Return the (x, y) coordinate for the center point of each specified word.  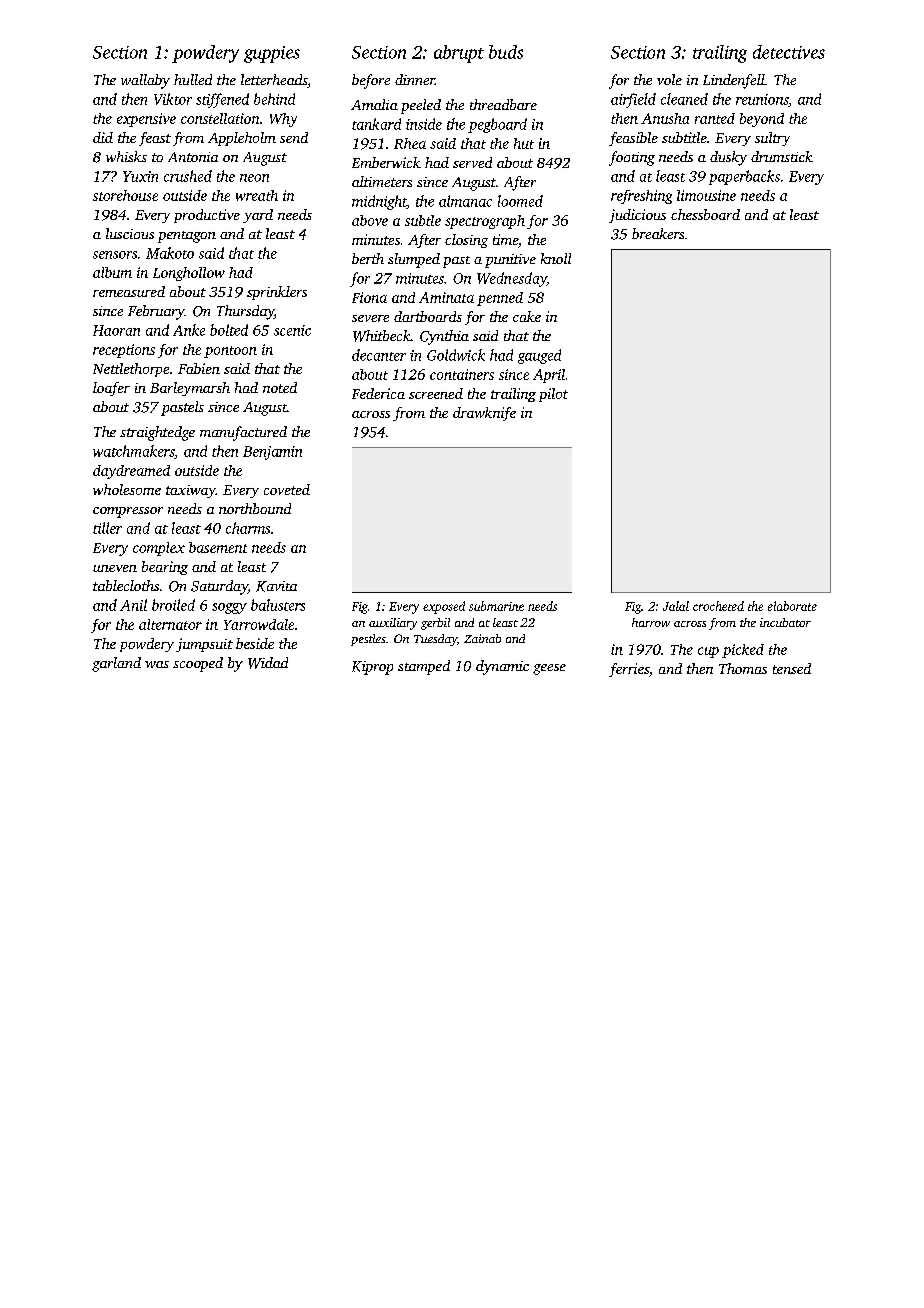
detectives (789, 52)
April (549, 376)
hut (524, 143)
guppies (272, 54)
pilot (553, 395)
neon (254, 178)
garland (116, 664)
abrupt (459, 54)
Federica (378, 393)
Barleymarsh (190, 389)
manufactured (243, 433)
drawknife (484, 414)
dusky (728, 158)
